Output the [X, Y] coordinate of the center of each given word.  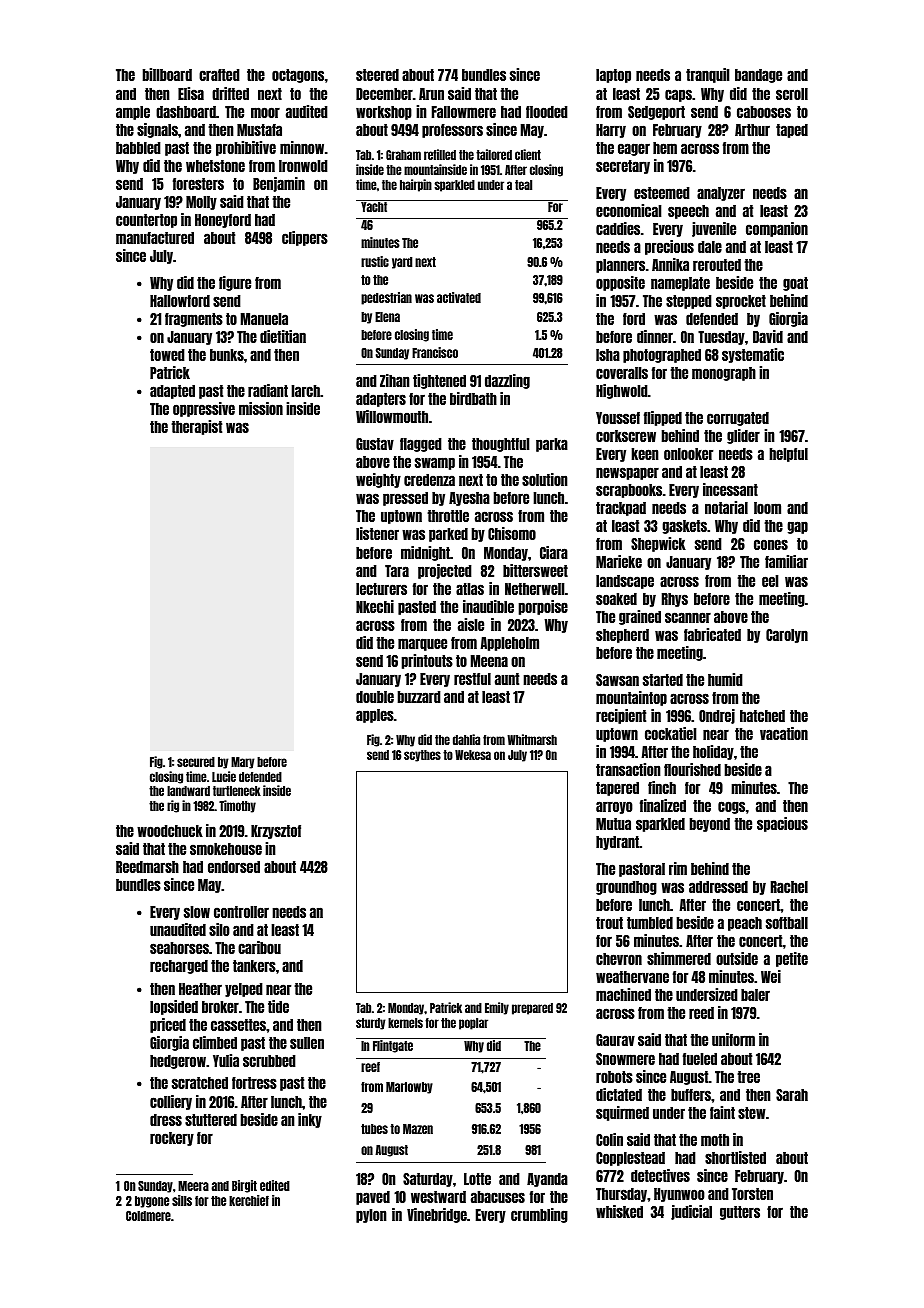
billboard [167, 74]
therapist [196, 427]
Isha [608, 355]
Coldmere [148, 1215]
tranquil [707, 75]
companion [777, 229]
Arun [431, 94]
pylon [371, 1216]
